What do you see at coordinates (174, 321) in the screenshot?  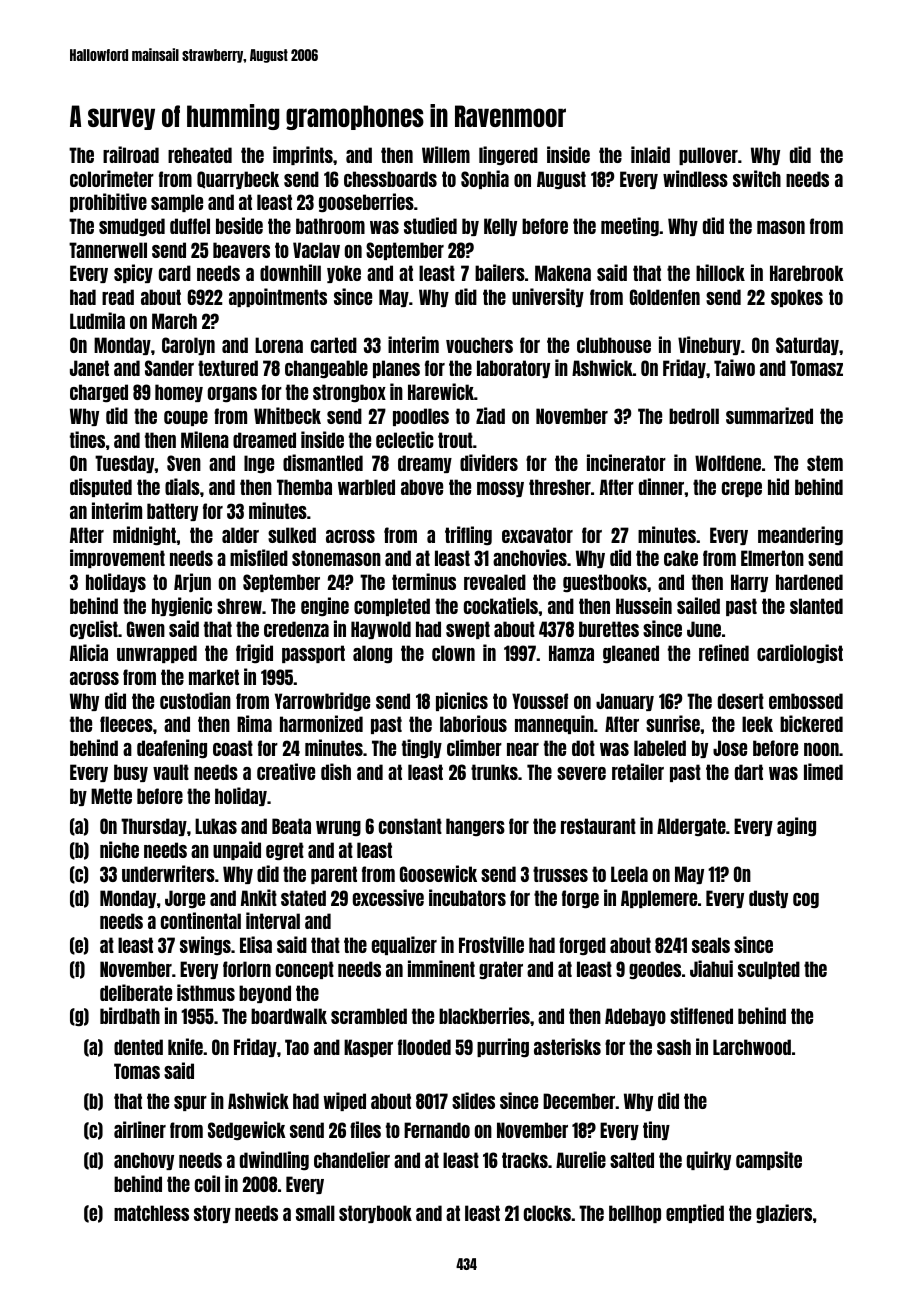 I see `March` at bounding box center [174, 321].
